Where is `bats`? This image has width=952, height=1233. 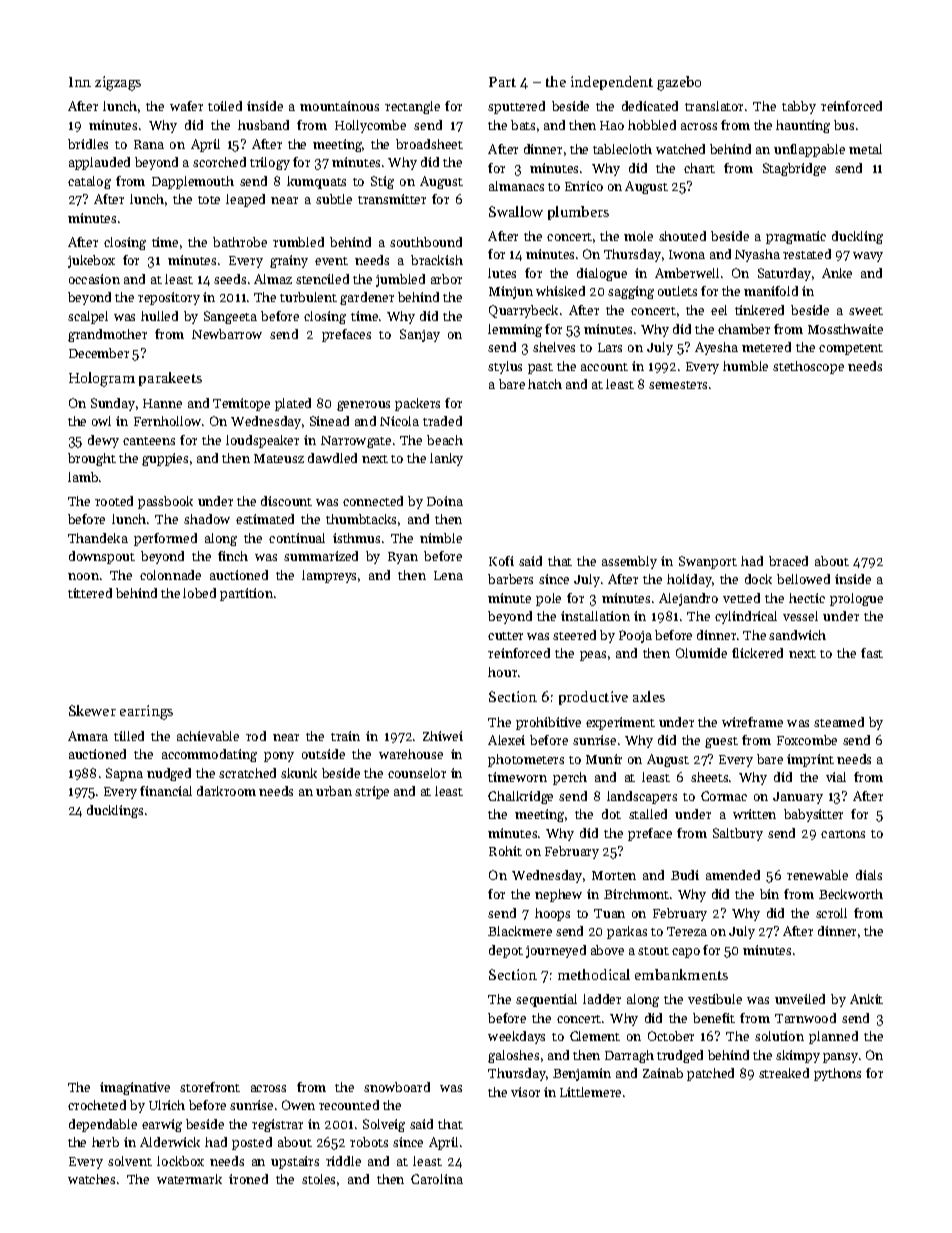 bats is located at coordinates (523, 125).
